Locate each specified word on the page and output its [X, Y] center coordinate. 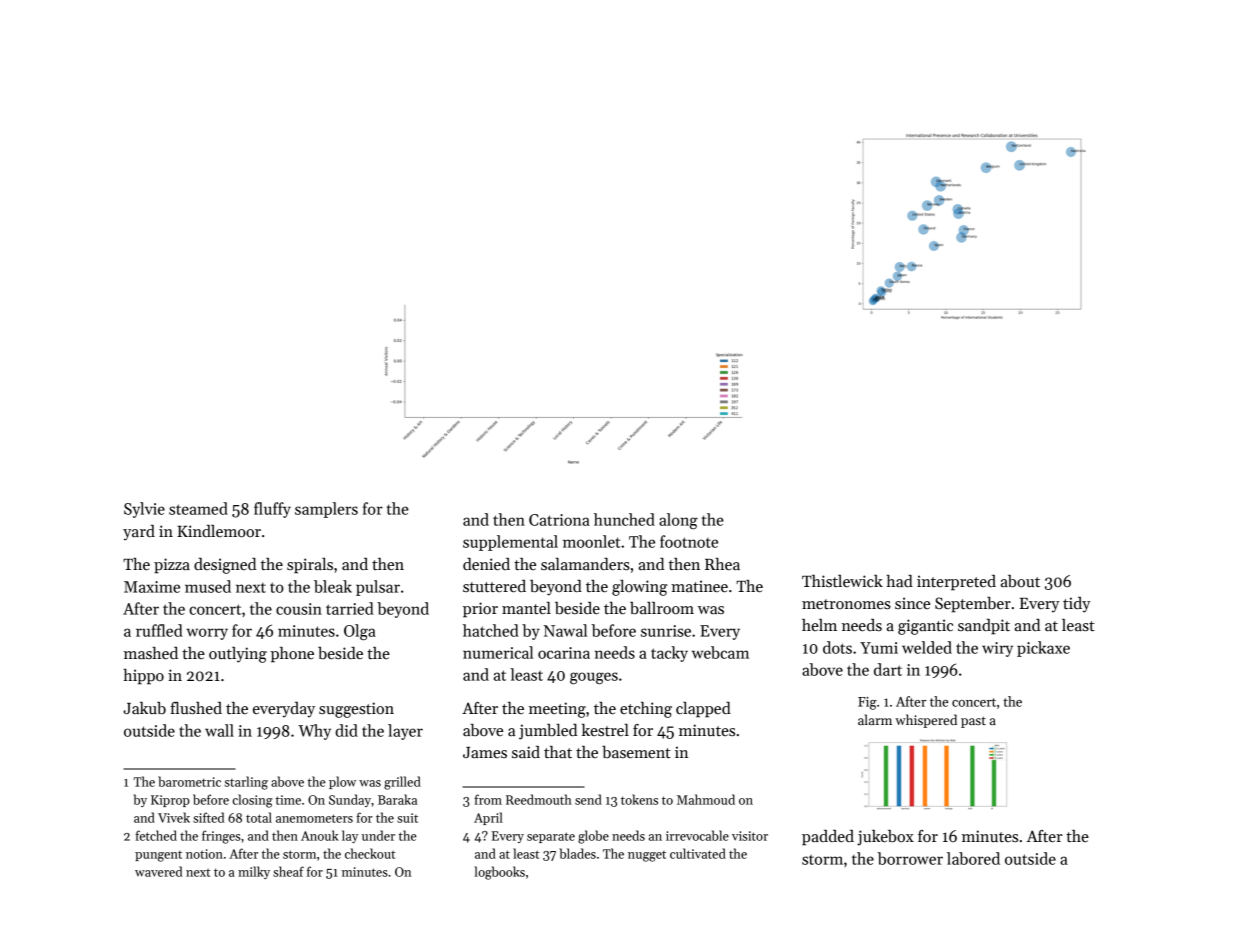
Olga [360, 632]
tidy [1076, 605]
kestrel [605, 730]
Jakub [144, 708]
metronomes [846, 604]
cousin [299, 609]
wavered [159, 871]
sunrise [666, 631]
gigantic [925, 627]
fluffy [272, 510]
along [678, 521]
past [973, 722]
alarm [875, 719]
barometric [189, 781]
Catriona [559, 520]
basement [636, 752]
